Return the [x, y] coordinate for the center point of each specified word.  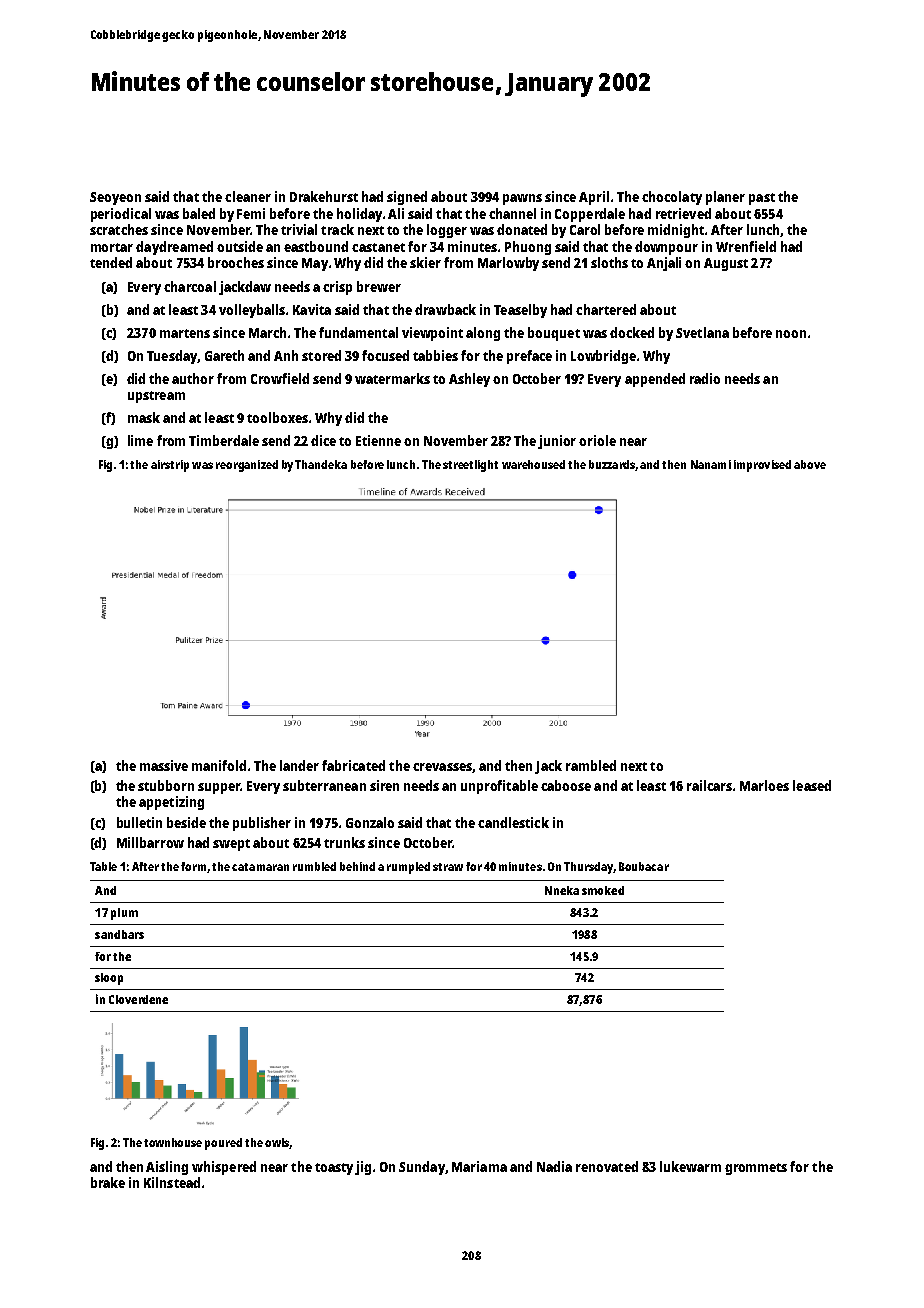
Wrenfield [746, 246]
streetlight [470, 466]
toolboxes [277, 417]
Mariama [479, 1166]
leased [812, 785]
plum [124, 914]
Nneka [562, 890]
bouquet [554, 334]
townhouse [173, 1142]
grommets [756, 1169]
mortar [112, 247]
